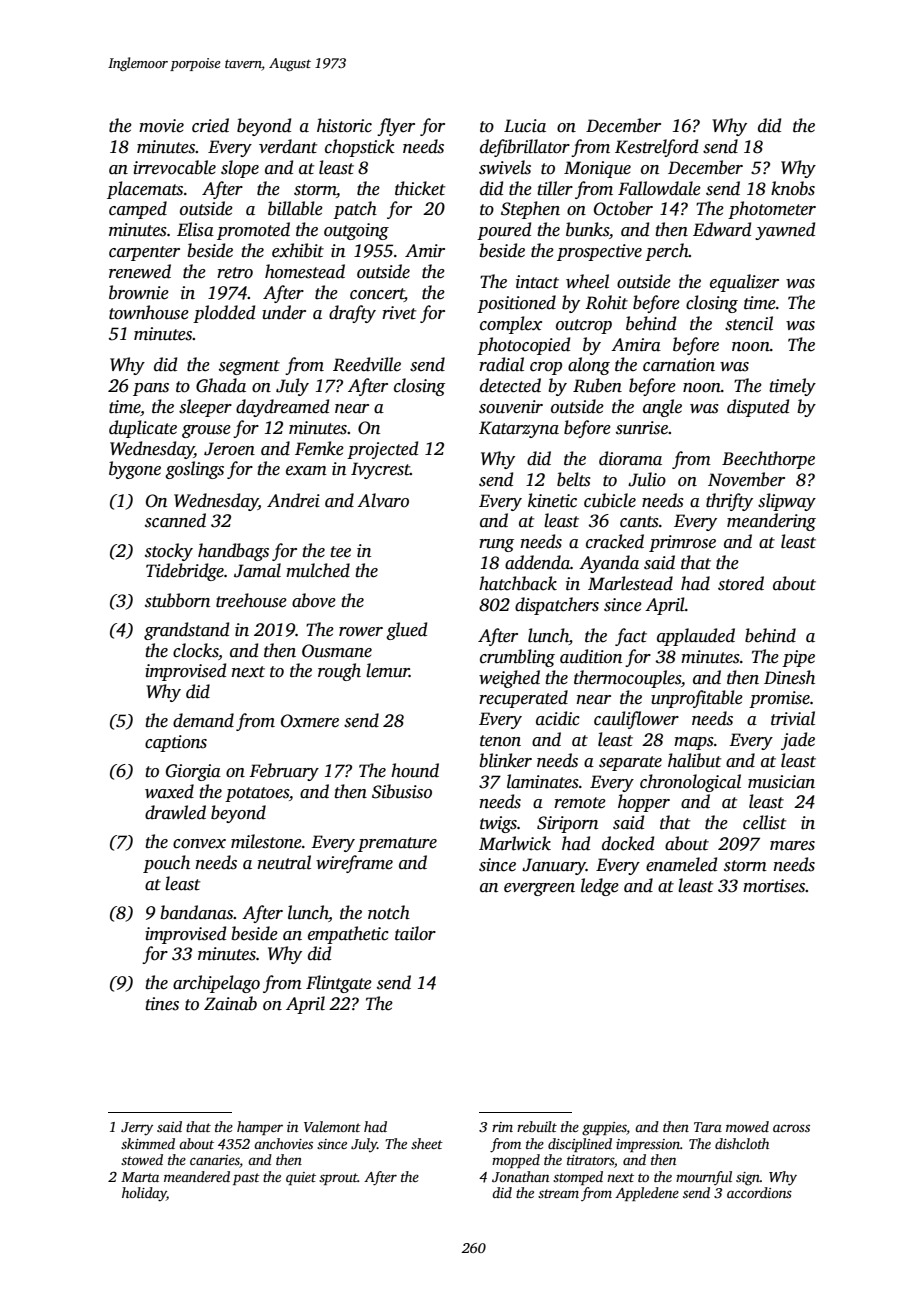  Describe the element at coordinates (233, 552) in the document. I see `handbags` at that location.
